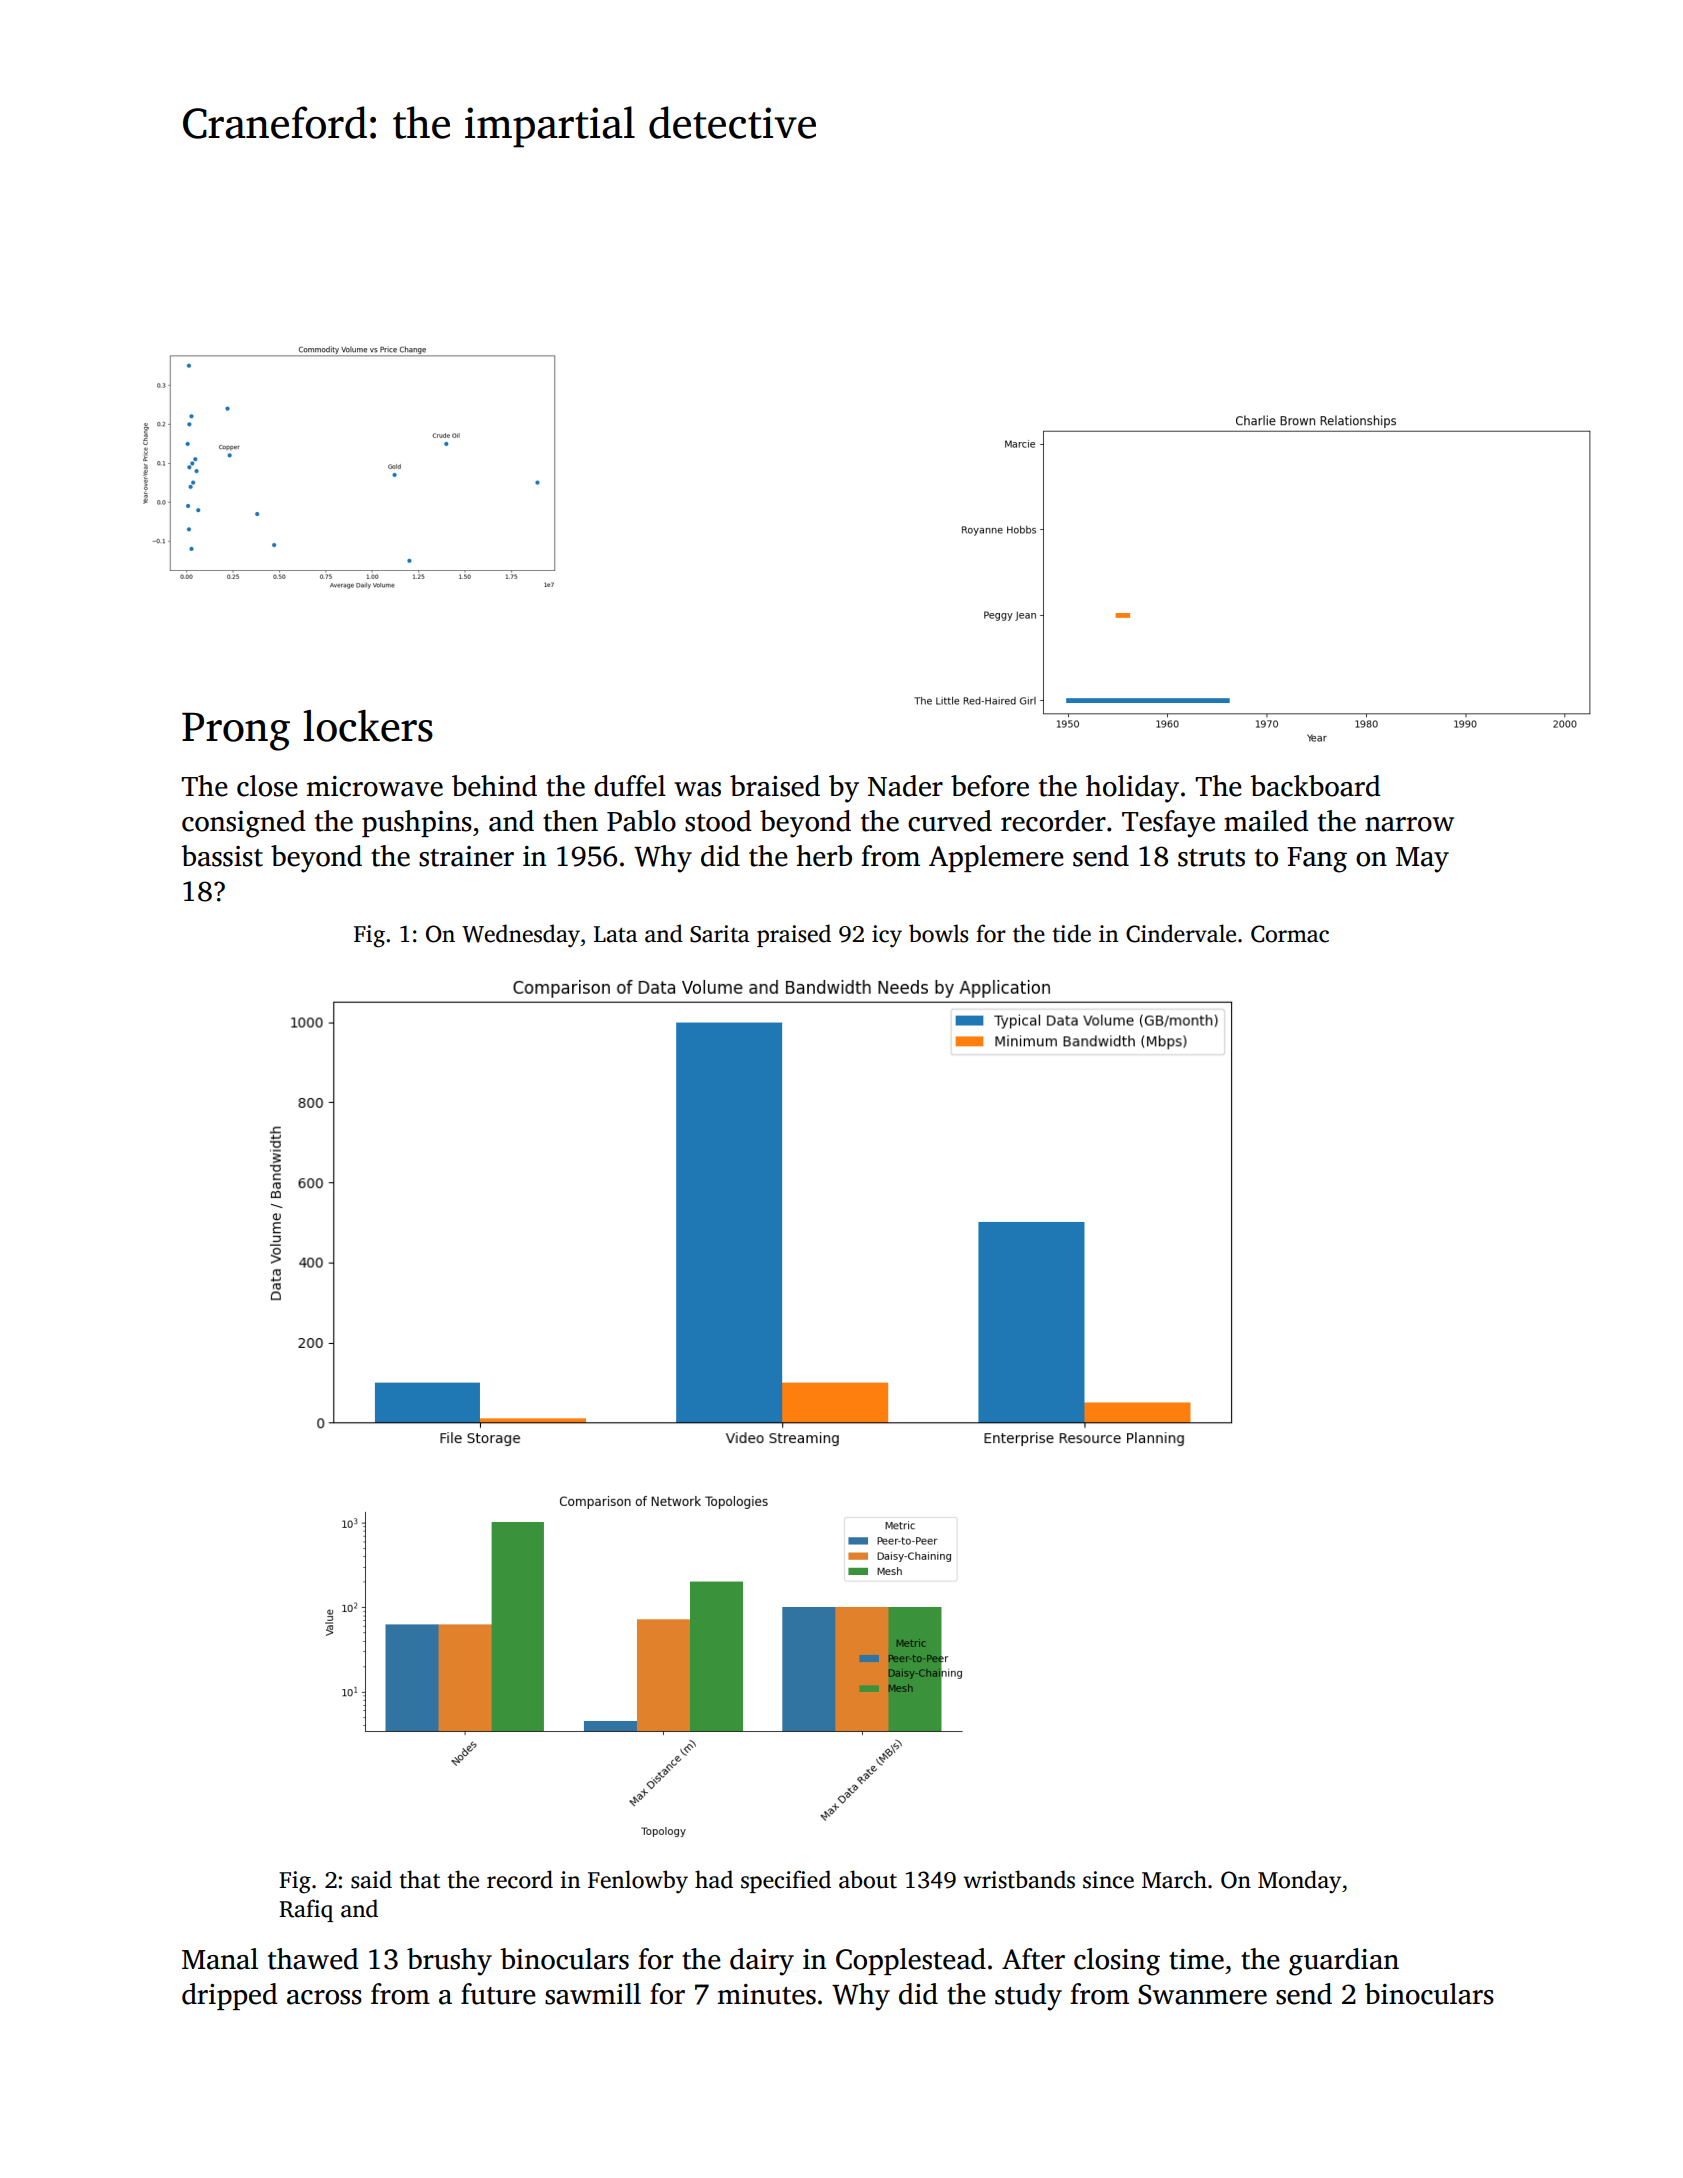 This screenshot has width=1683, height=2178. What do you see at coordinates (1108, 1880) in the screenshot?
I see `since` at bounding box center [1108, 1880].
